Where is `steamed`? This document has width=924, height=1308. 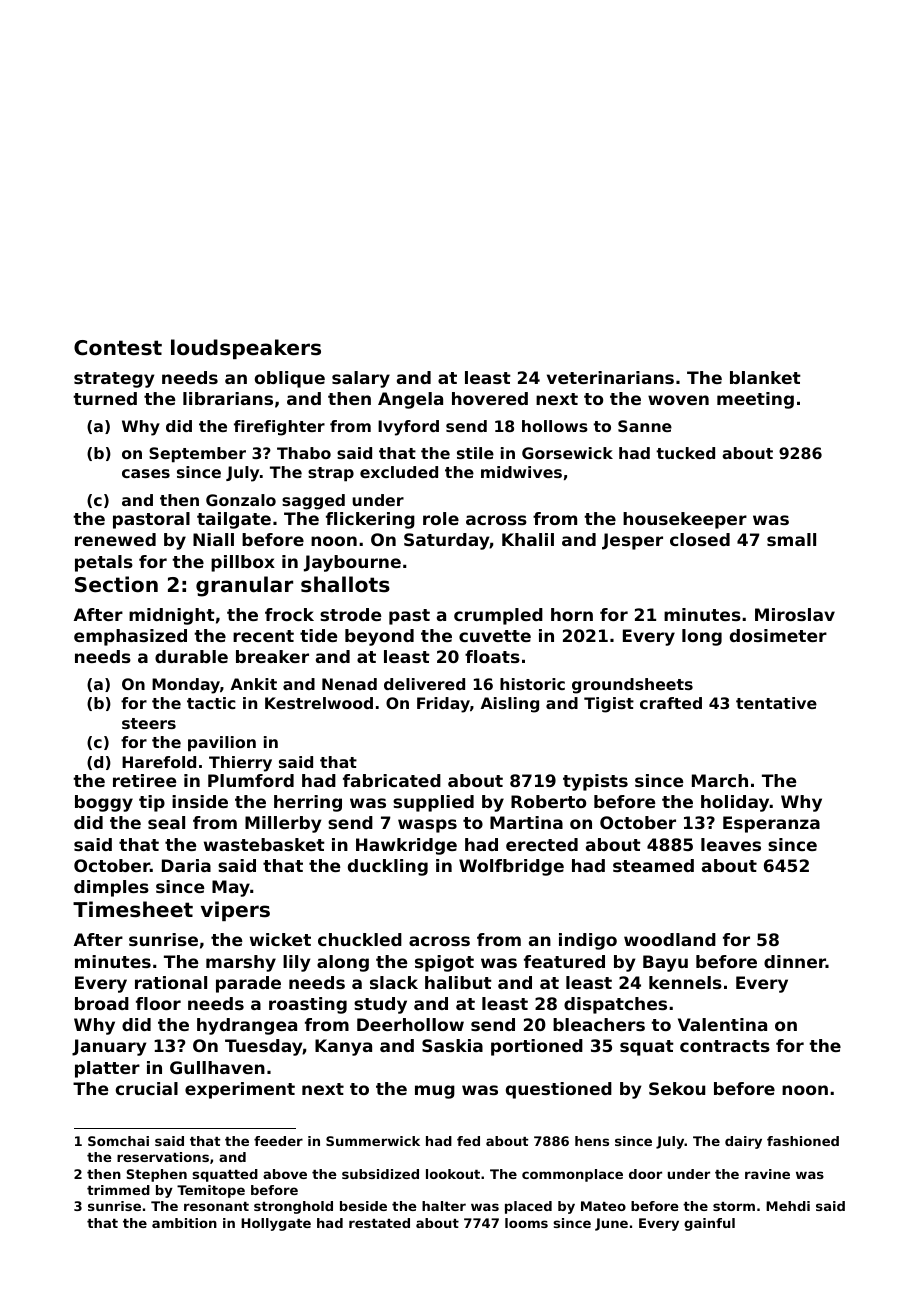 steamed is located at coordinates (653, 865).
